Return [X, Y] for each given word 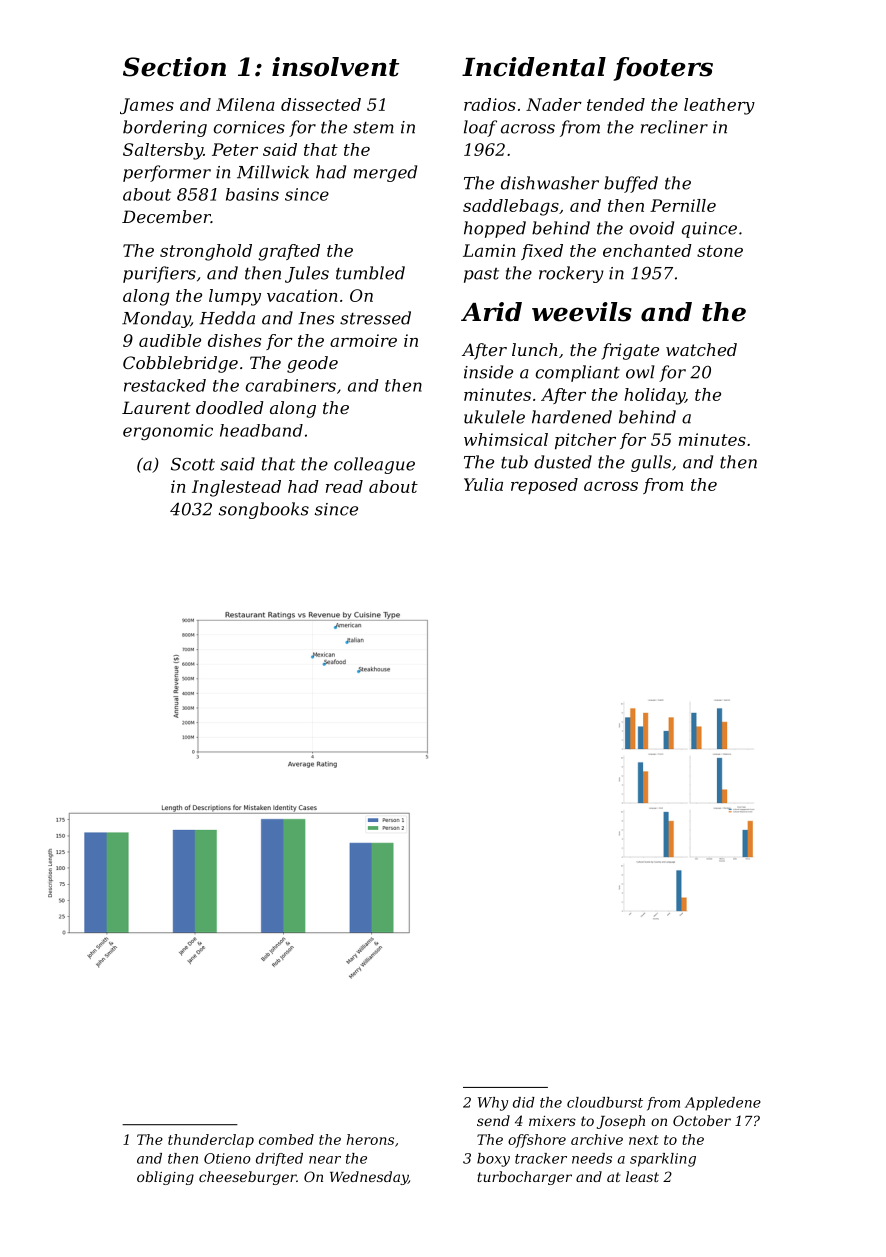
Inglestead [236, 488]
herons [370, 1139]
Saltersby [163, 151]
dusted [563, 462]
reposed [544, 486]
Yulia [483, 484]
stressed [375, 318]
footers [663, 69]
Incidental [534, 67]
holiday [654, 396]
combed [286, 1139]
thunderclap [211, 1141]
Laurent [156, 407]
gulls [651, 463]
